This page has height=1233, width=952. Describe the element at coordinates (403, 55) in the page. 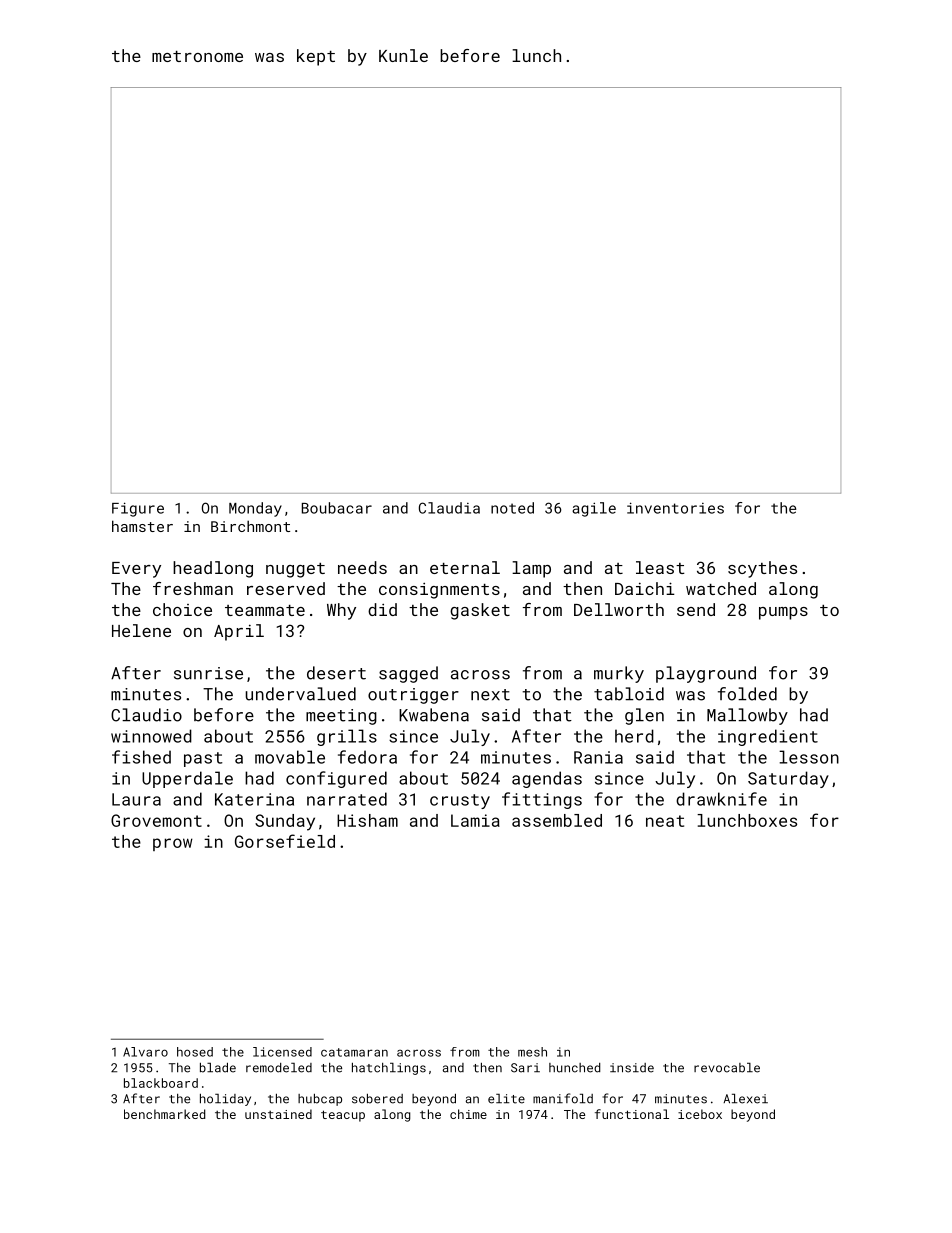

I see `Kunle` at that location.
